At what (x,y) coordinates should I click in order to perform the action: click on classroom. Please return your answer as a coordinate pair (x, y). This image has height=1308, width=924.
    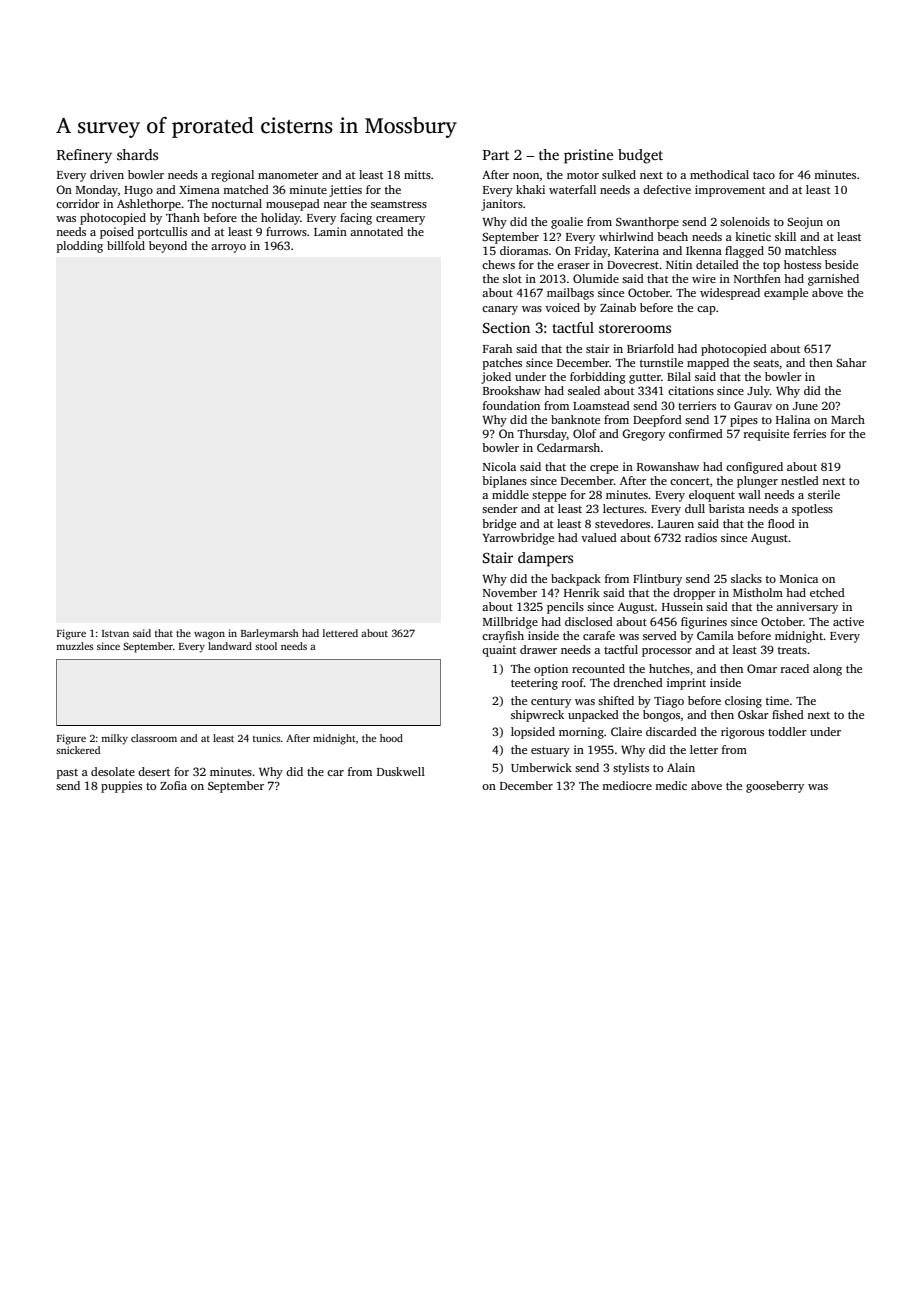
    Looking at the image, I should click on (154, 738).
